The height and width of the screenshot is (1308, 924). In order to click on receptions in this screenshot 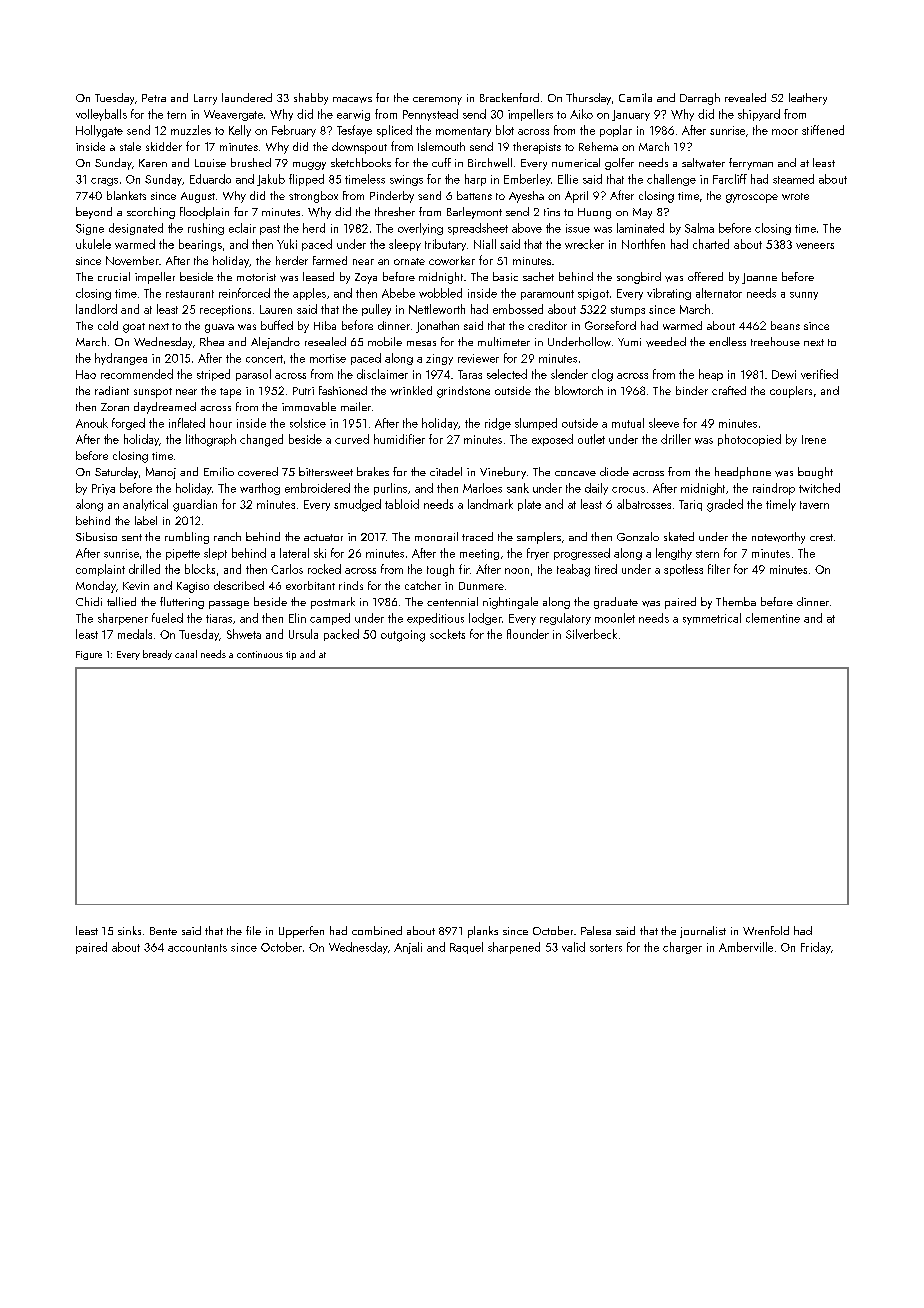, I will do `click(225, 310)`.
